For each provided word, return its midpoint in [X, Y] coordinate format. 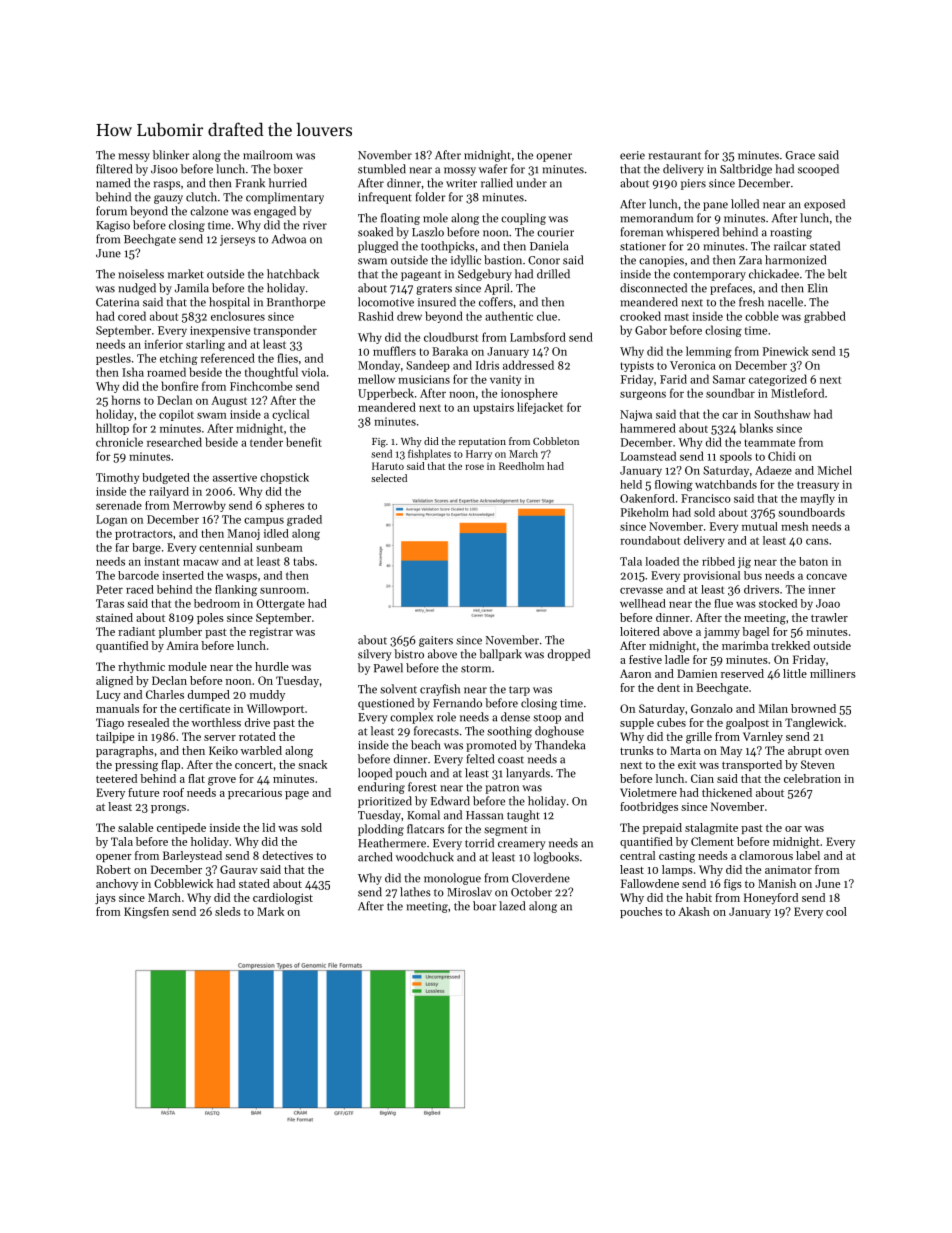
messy [134, 157]
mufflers [394, 351]
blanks [756, 428]
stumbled [382, 169]
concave [826, 577]
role [446, 717]
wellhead [643, 603]
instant [162, 561]
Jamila [192, 288]
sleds [228, 911]
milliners [833, 673]
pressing [136, 766]
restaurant [675, 156]
